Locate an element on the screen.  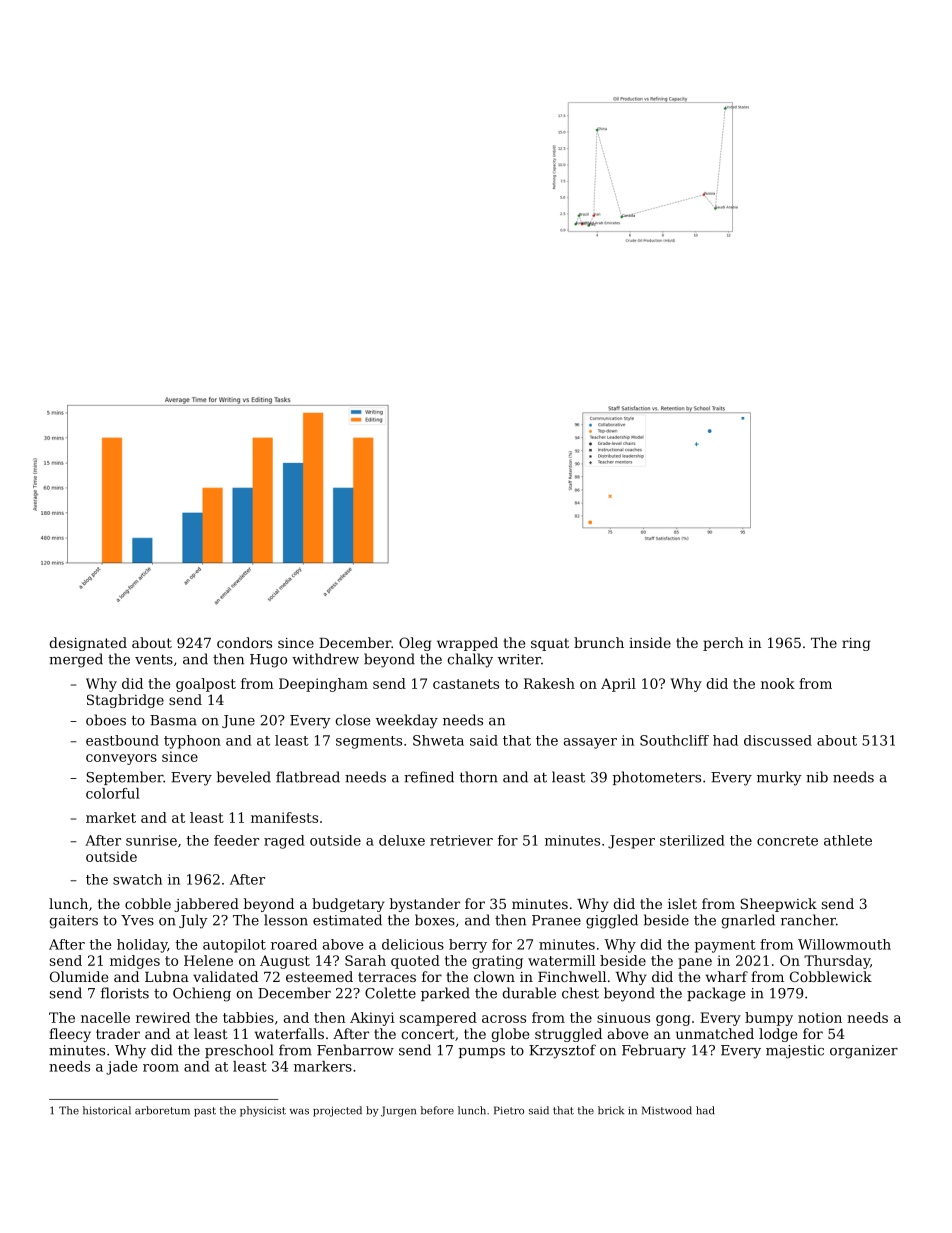
past is located at coordinates (205, 1112).
